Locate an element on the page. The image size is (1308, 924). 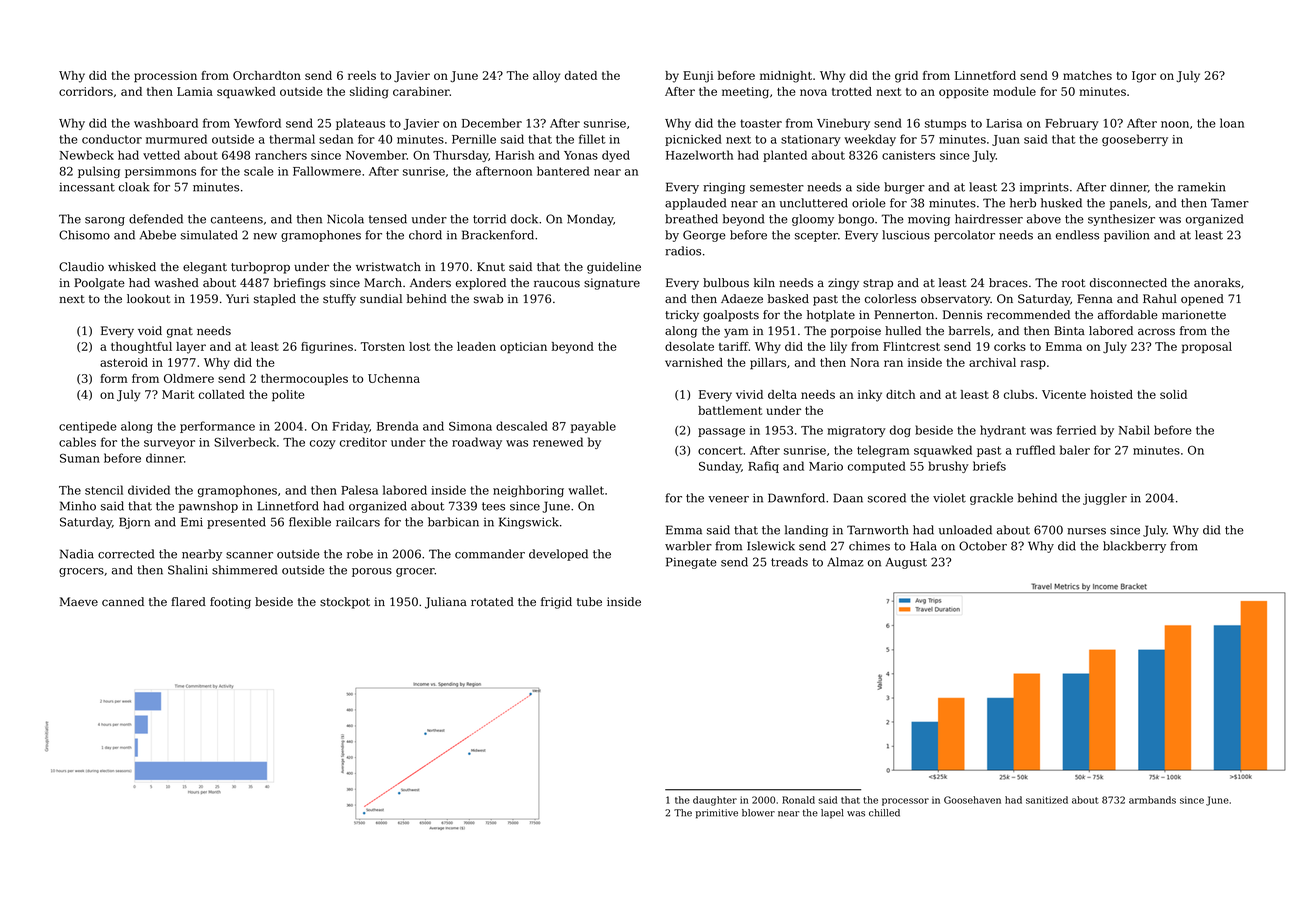
footing is located at coordinates (230, 603).
